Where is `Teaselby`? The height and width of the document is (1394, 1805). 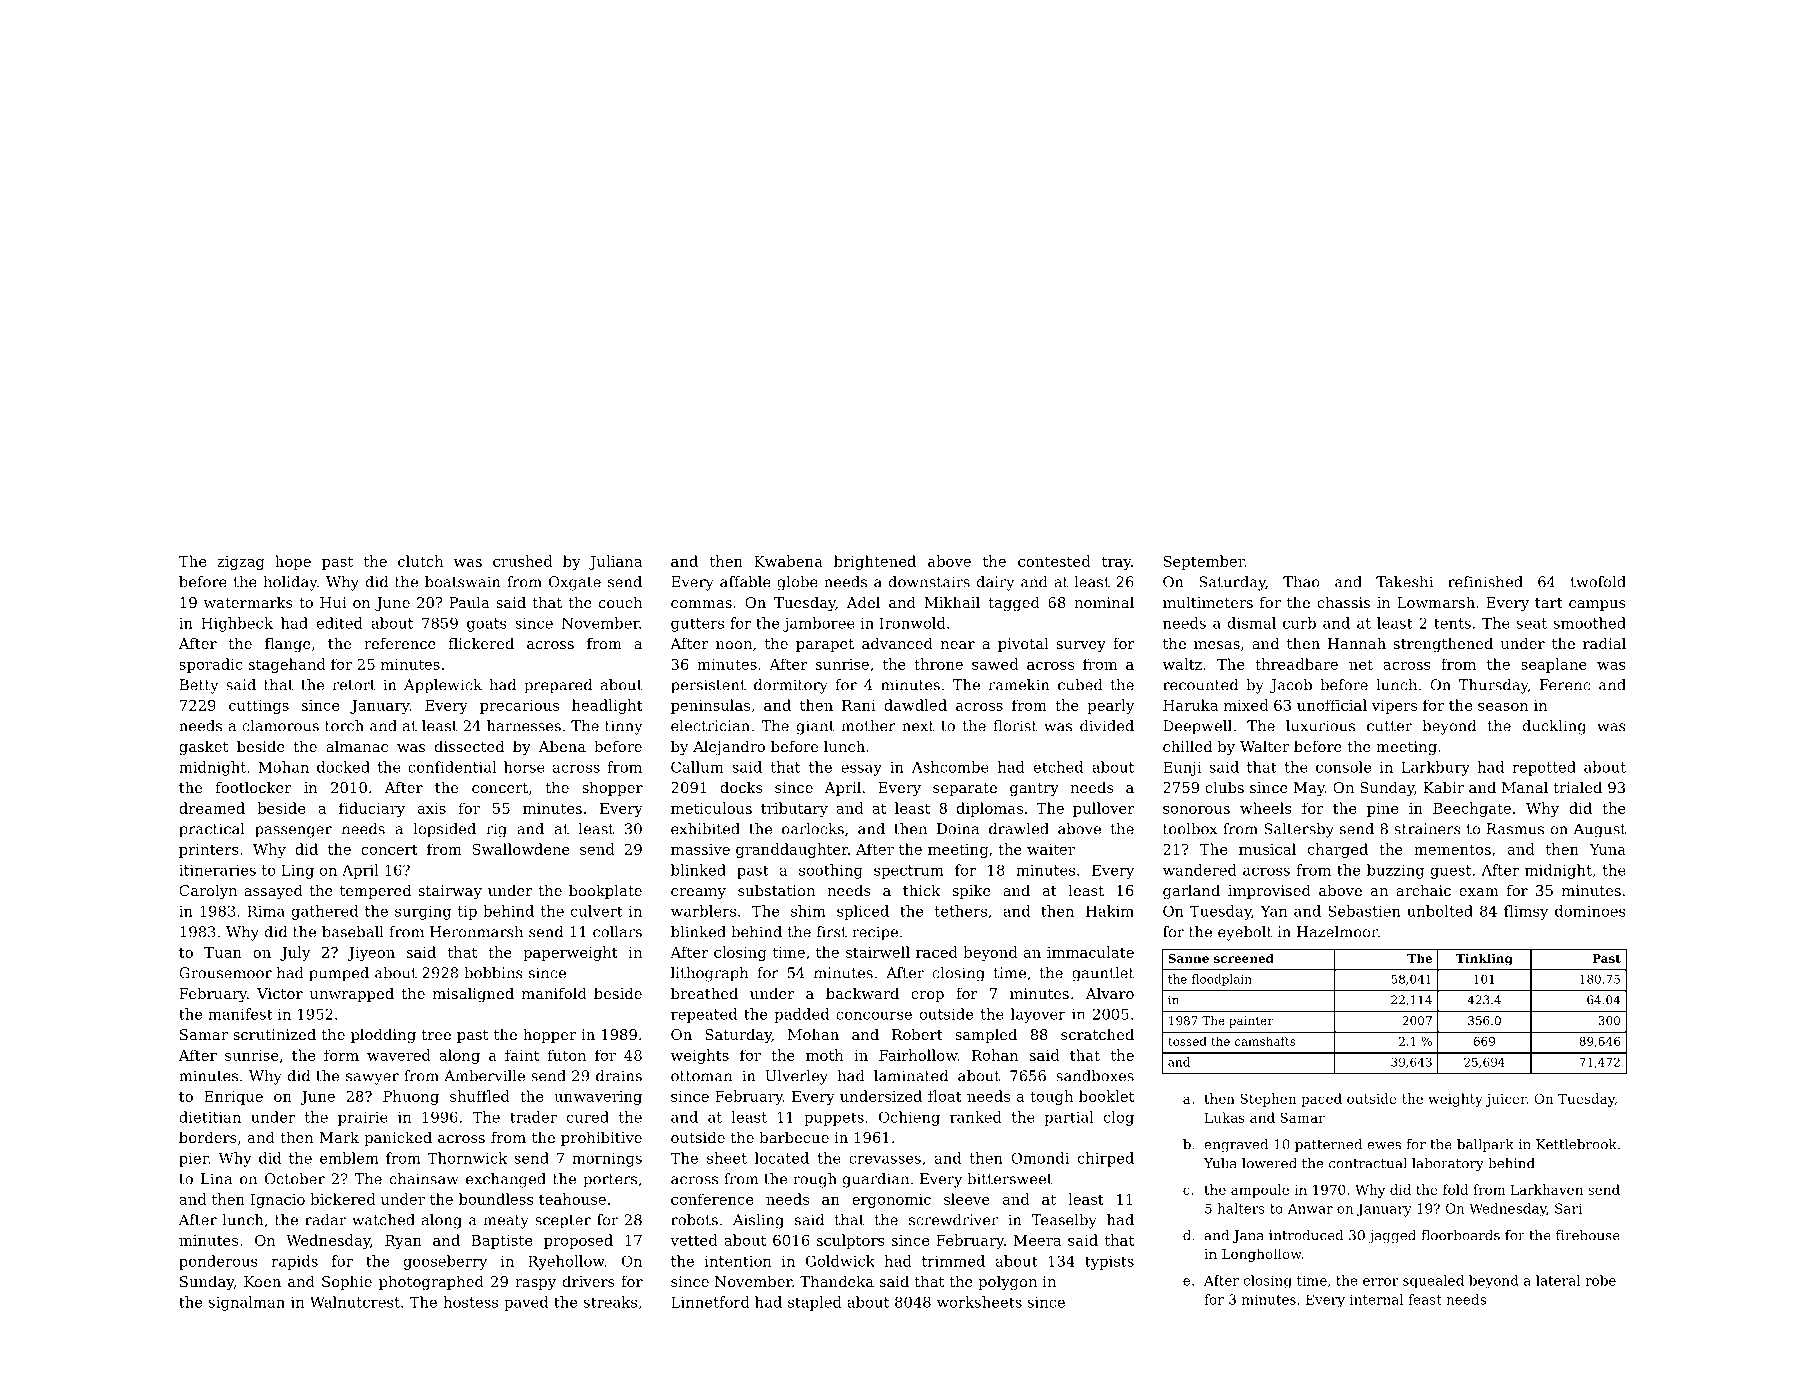
Teaselby is located at coordinates (1064, 1221).
